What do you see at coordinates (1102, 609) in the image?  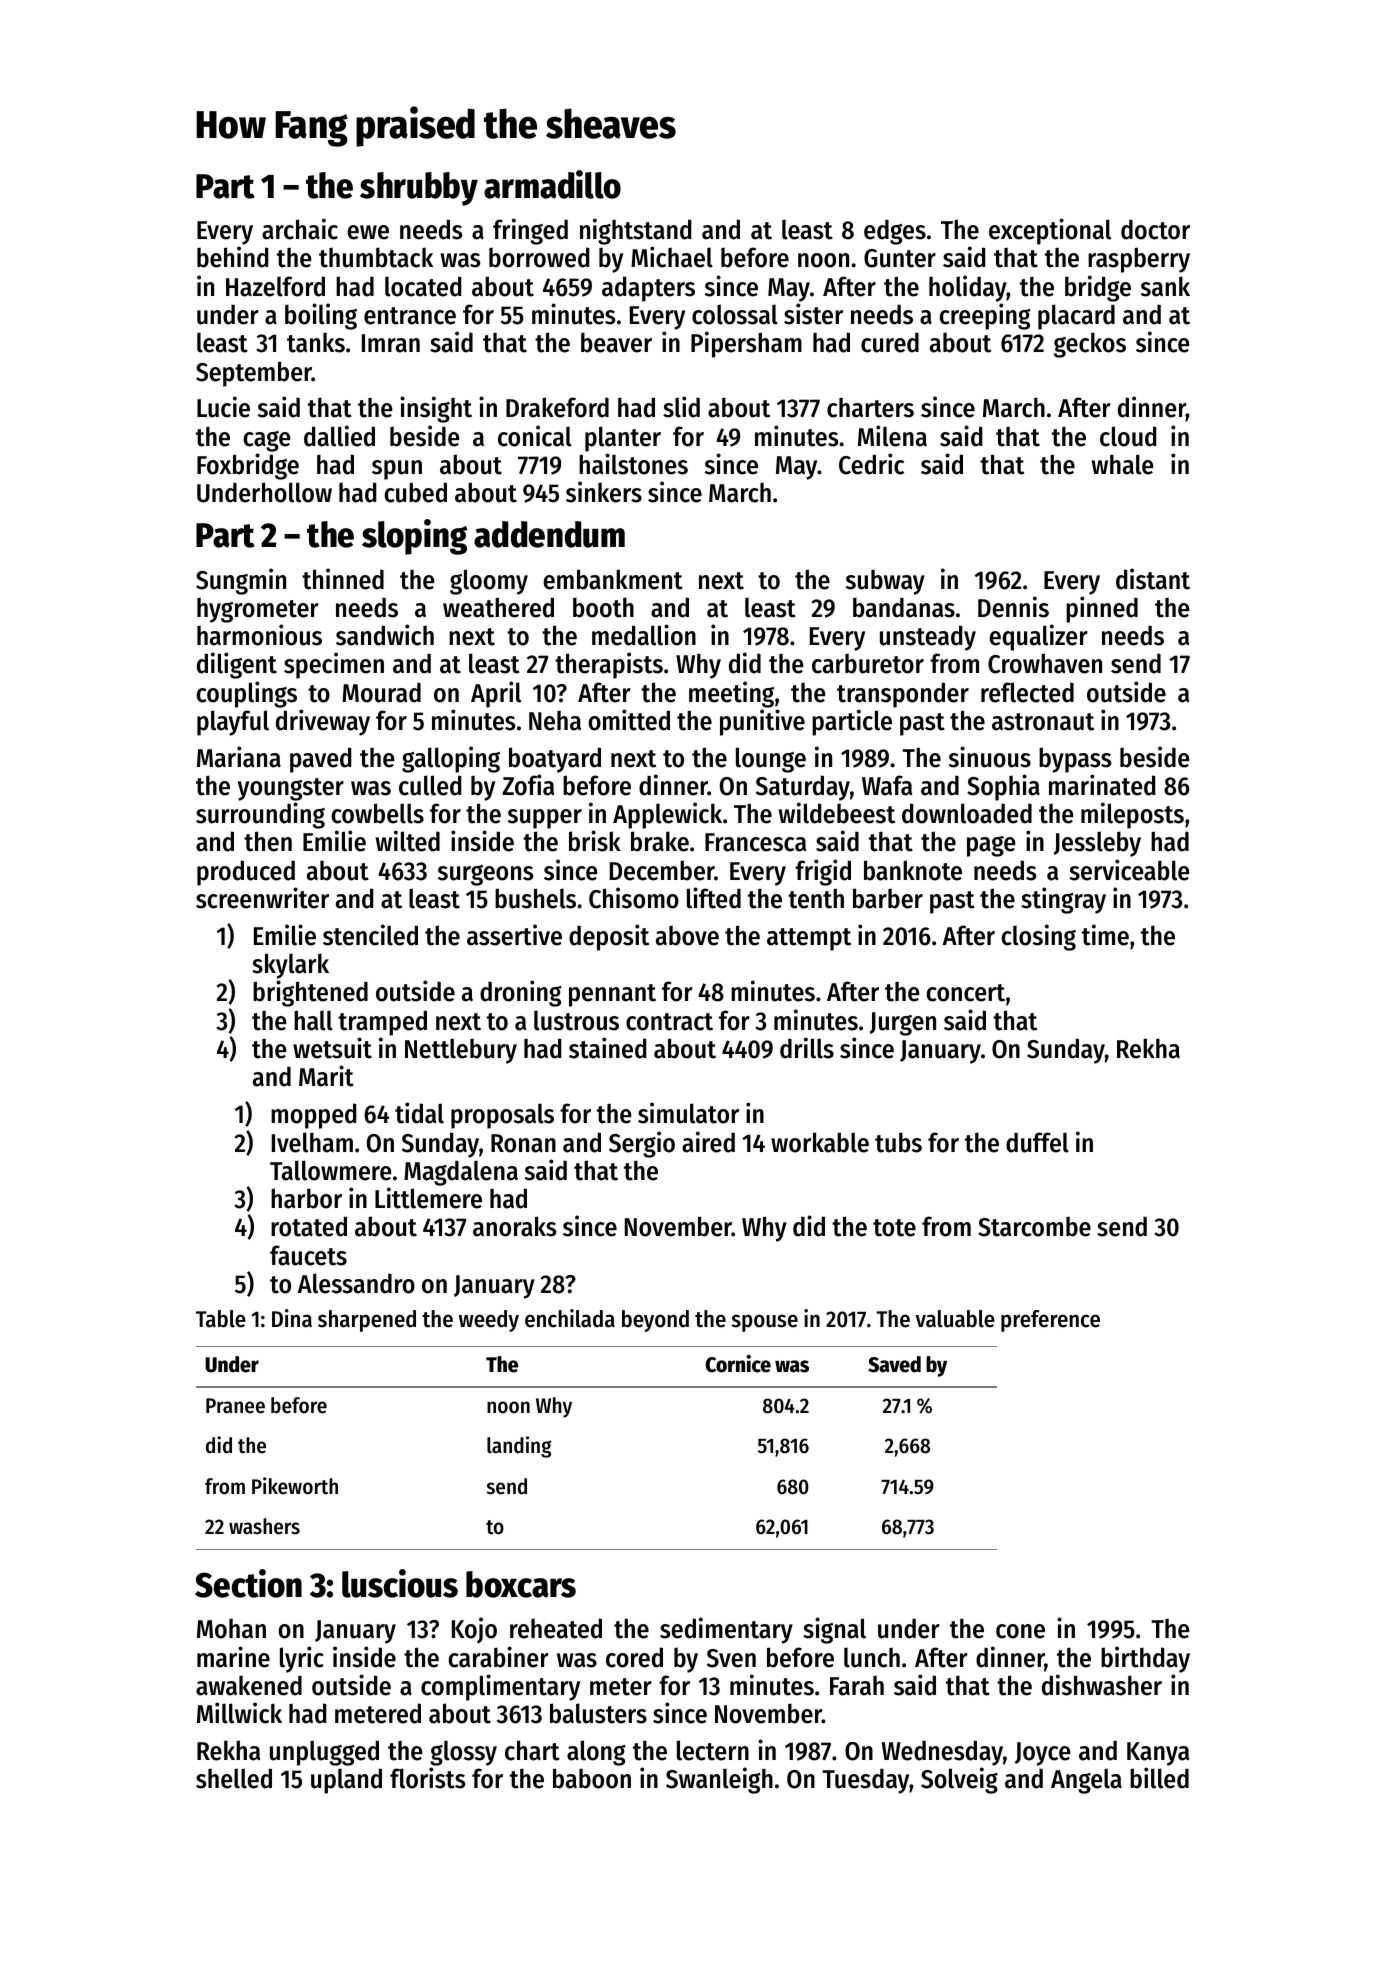 I see `pinned` at bounding box center [1102, 609].
